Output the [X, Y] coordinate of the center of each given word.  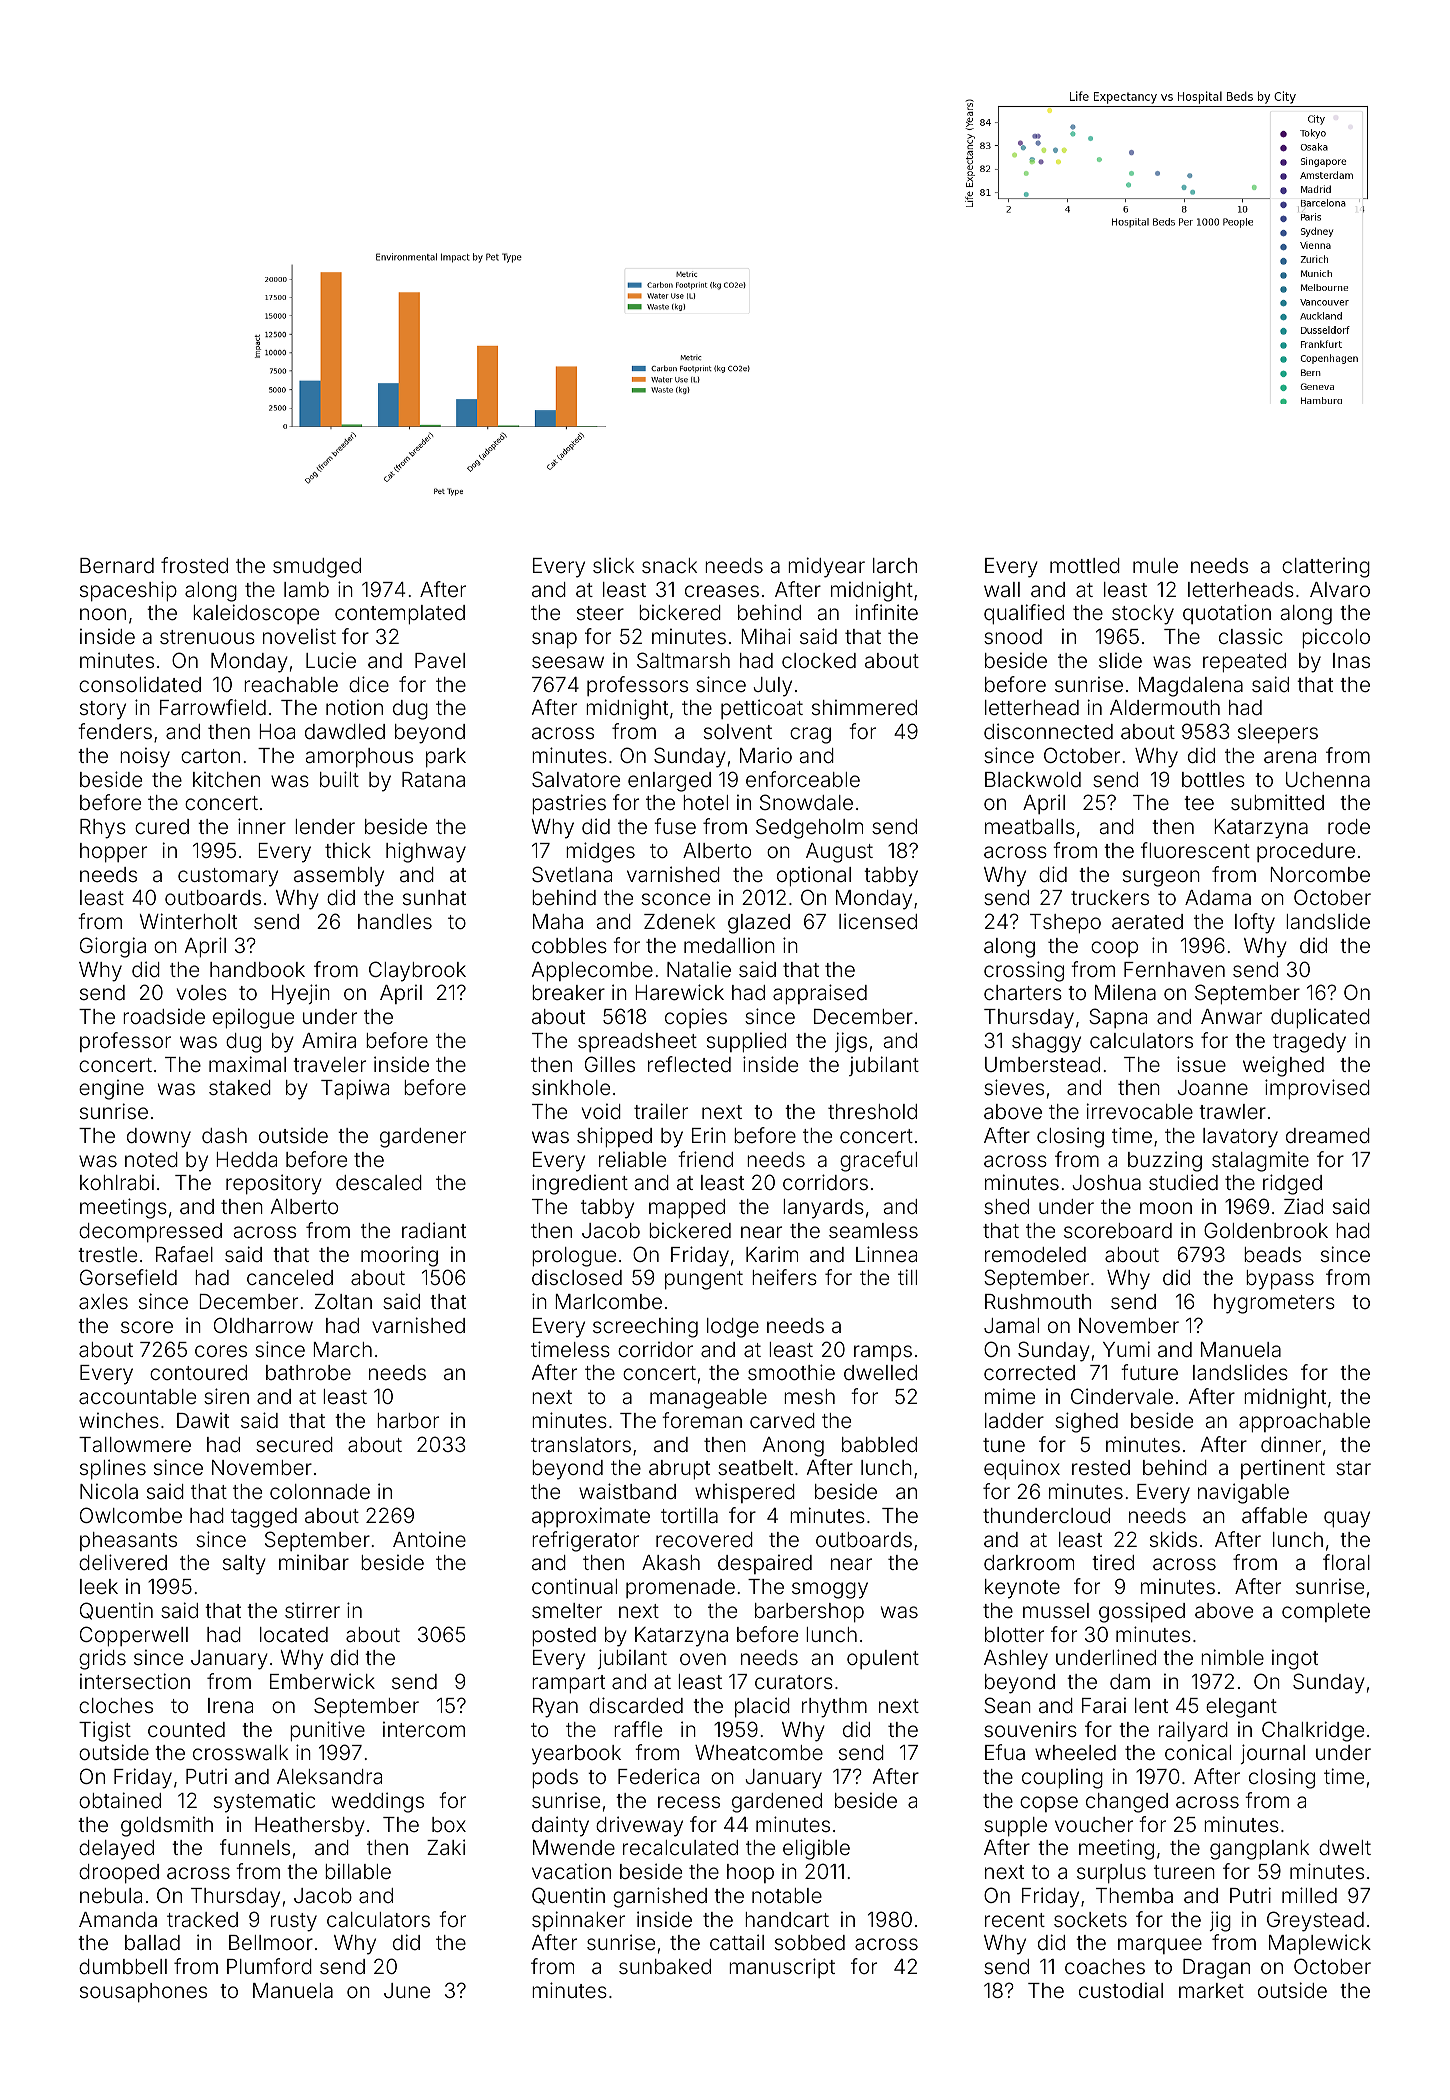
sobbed [810, 1942]
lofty [1255, 923]
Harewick [679, 992]
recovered [704, 1539]
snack [669, 565]
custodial [1121, 1990]
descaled [379, 1182]
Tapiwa [355, 1089]
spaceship [128, 591]
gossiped [1142, 1612]
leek [99, 1586]
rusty [294, 1922]
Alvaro [1340, 589]
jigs [851, 1042]
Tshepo [1065, 924]
